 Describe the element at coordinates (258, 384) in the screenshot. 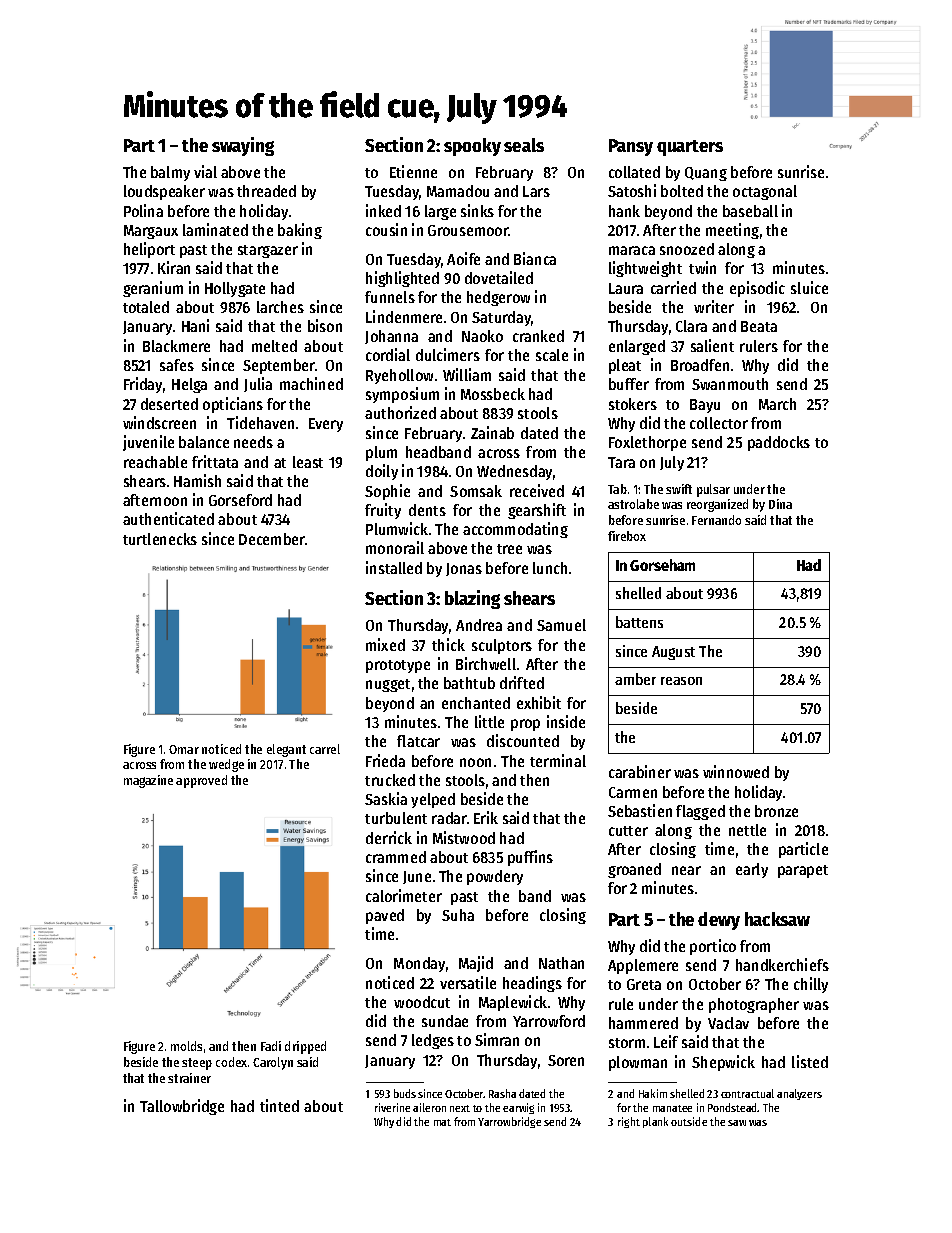

I see `Julia` at that location.
